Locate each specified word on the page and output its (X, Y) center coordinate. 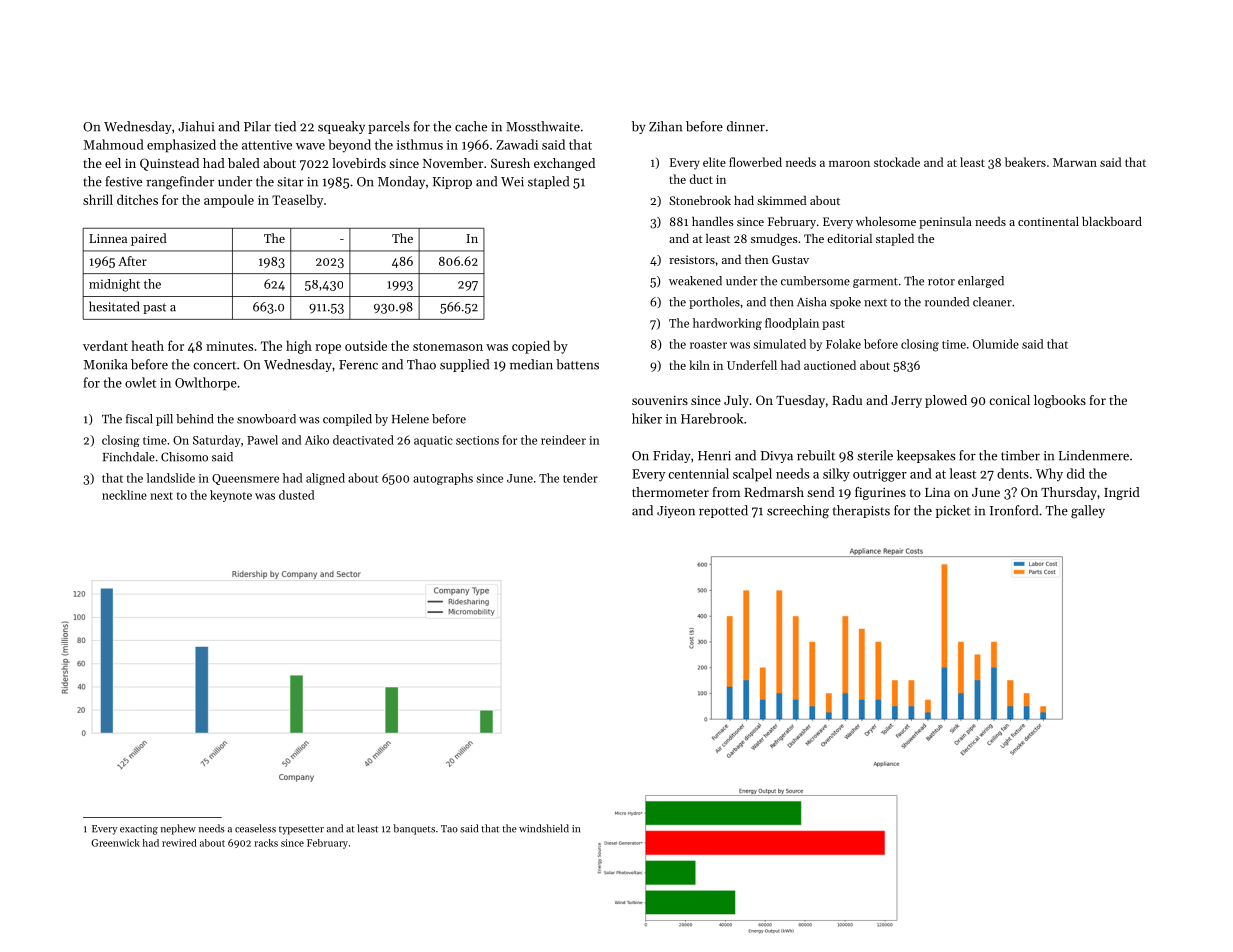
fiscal (139, 419)
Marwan (1075, 162)
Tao (449, 829)
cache (471, 126)
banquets (414, 829)
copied (531, 347)
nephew (178, 829)
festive (124, 181)
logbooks (1060, 401)
